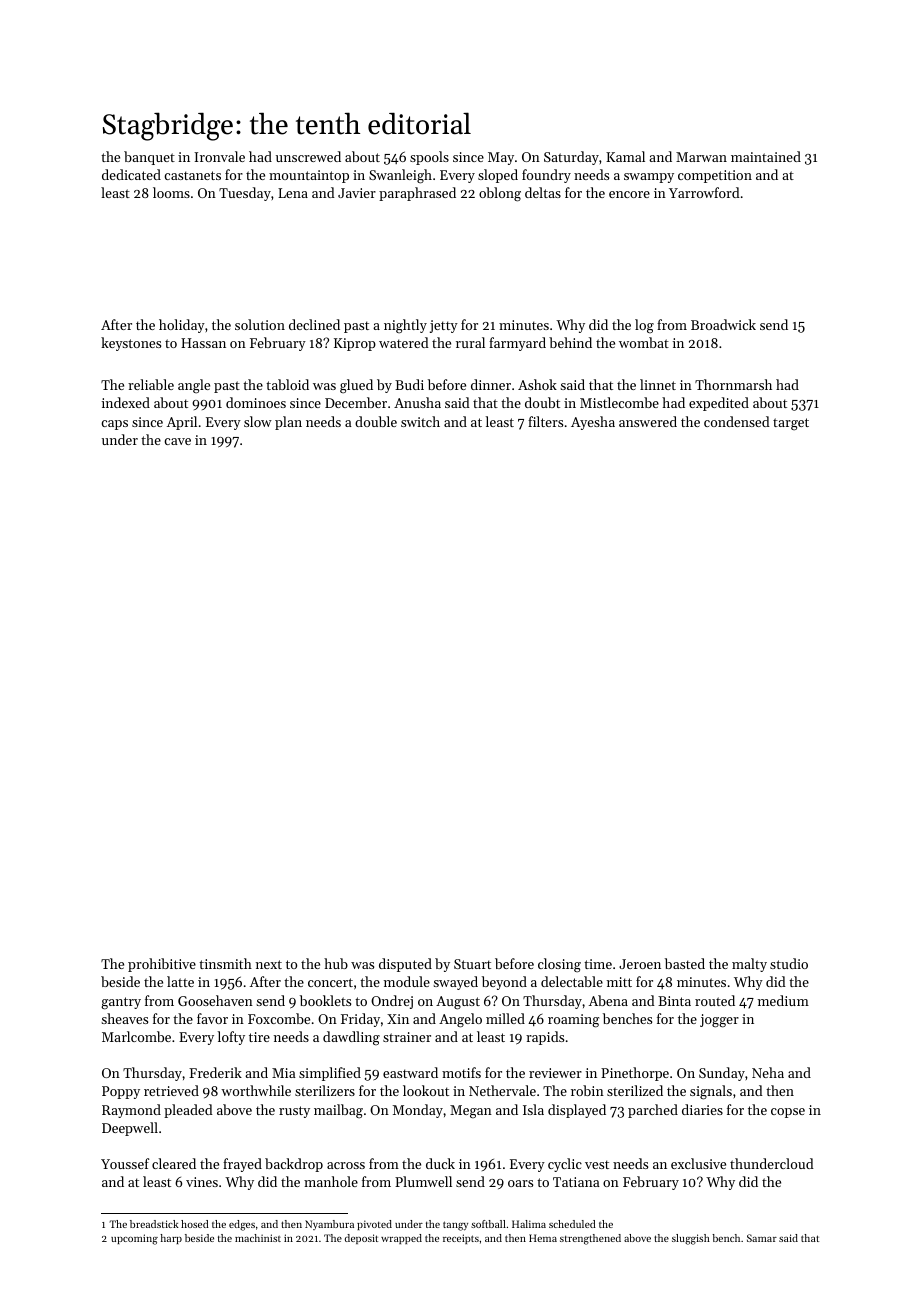  Describe the element at coordinates (577, 1111) in the image. I see `displayed` at that location.
